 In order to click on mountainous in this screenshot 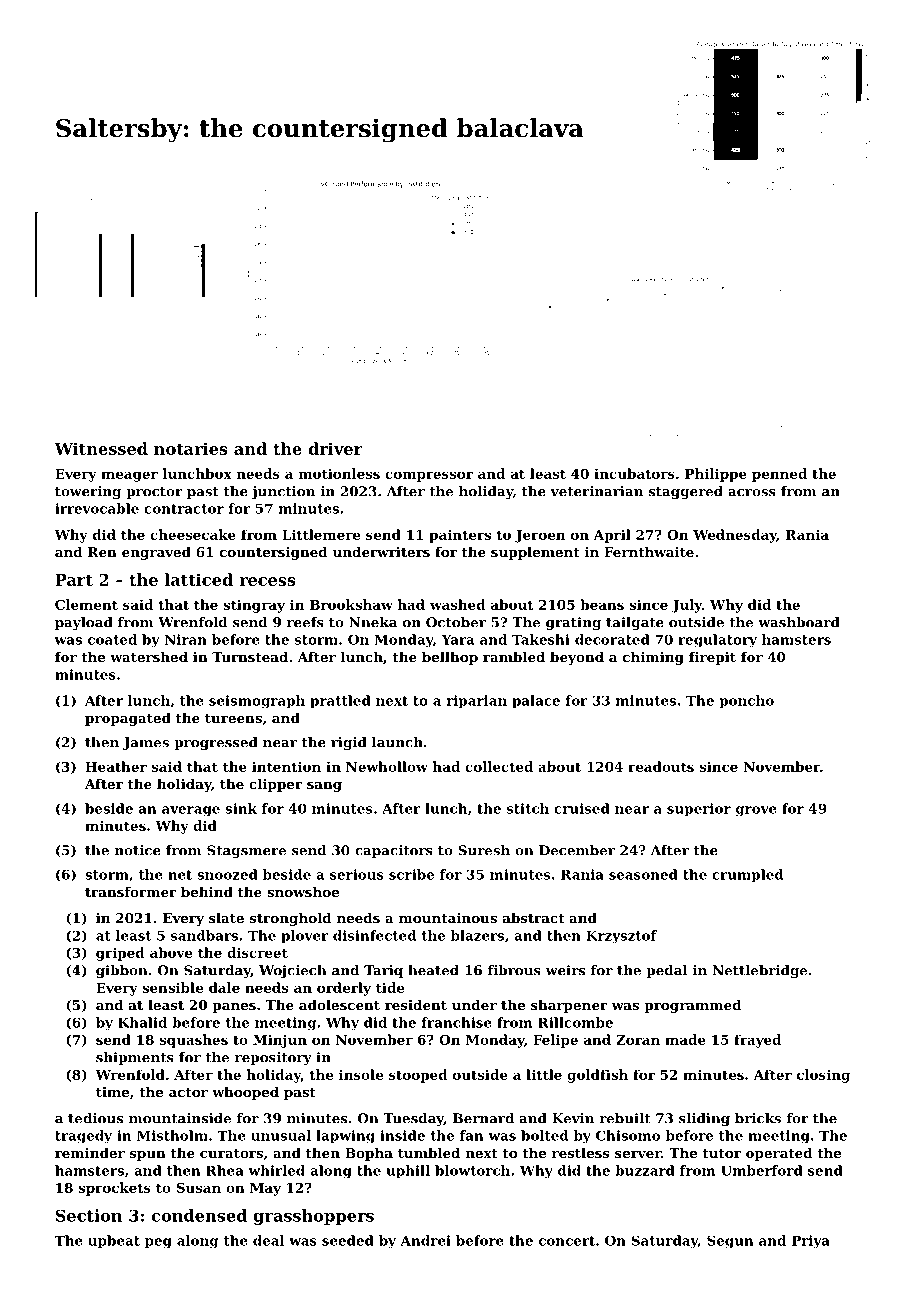, I will do `click(448, 918)`.
